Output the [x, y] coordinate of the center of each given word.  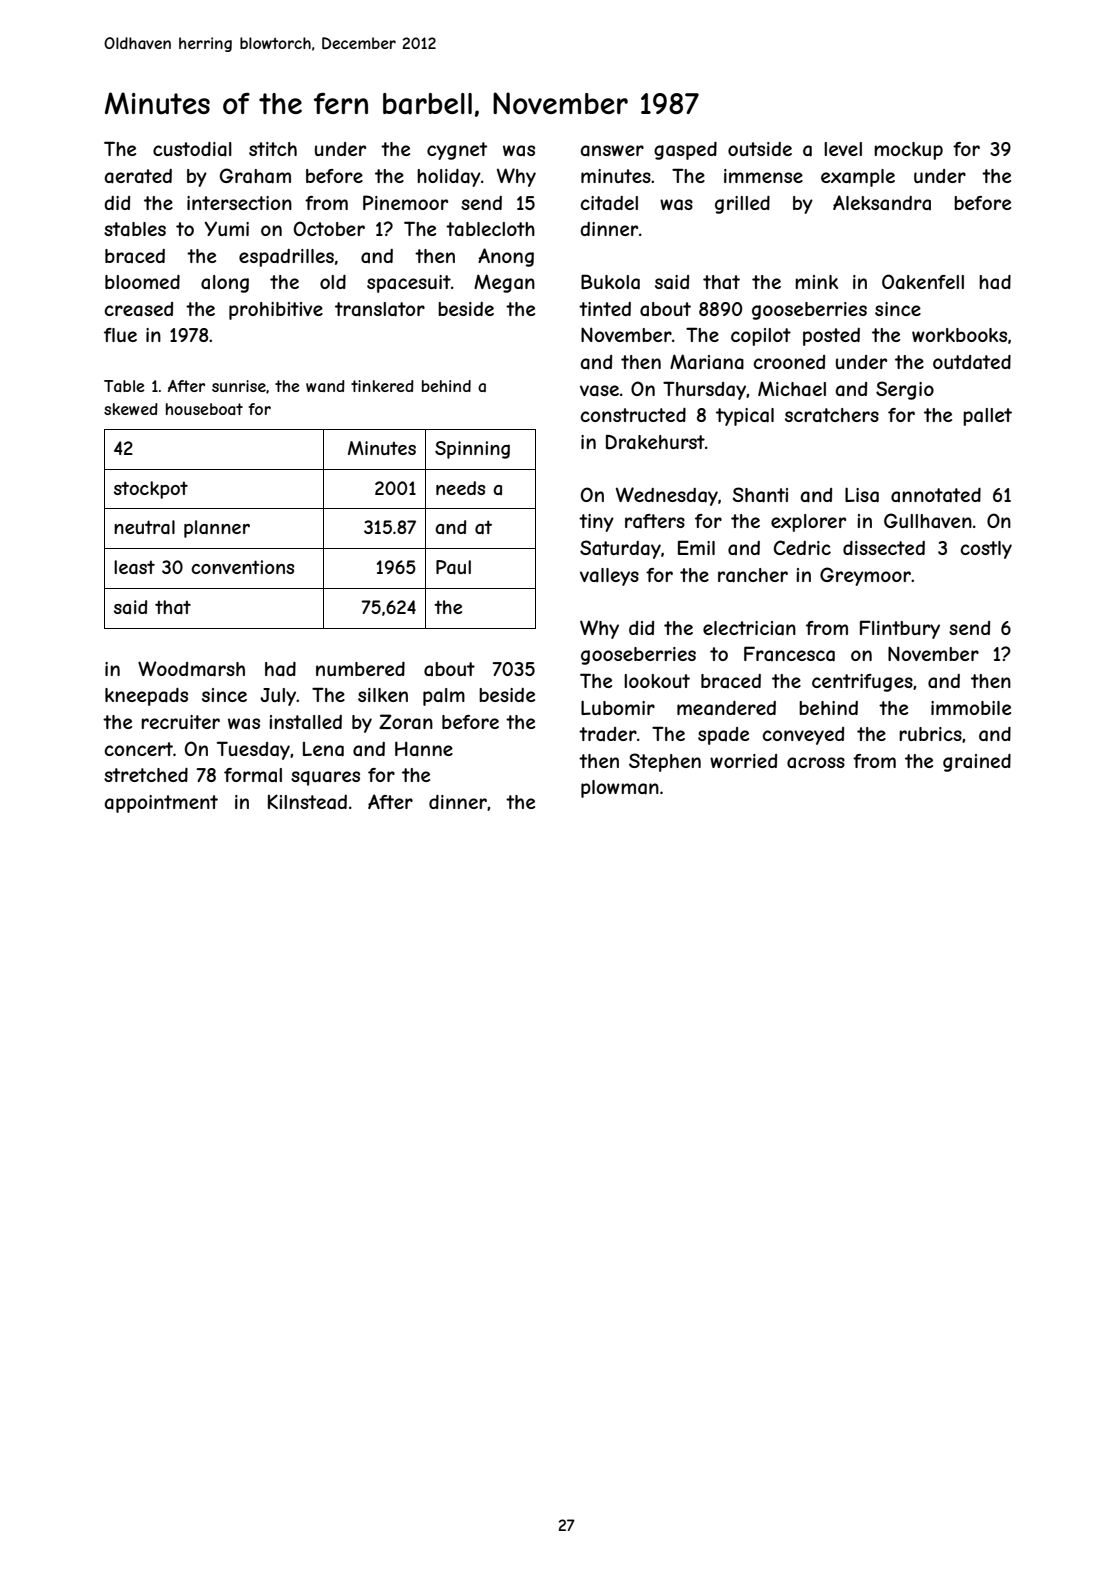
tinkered [382, 386]
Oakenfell [923, 282]
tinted [605, 309]
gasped [685, 151]
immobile [971, 708]
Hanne [424, 749]
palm [444, 697]
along [225, 284]
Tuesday [253, 750]
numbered [360, 669]
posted [831, 337]
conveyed [803, 736]
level [843, 149]
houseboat [204, 409]
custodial [192, 149]
